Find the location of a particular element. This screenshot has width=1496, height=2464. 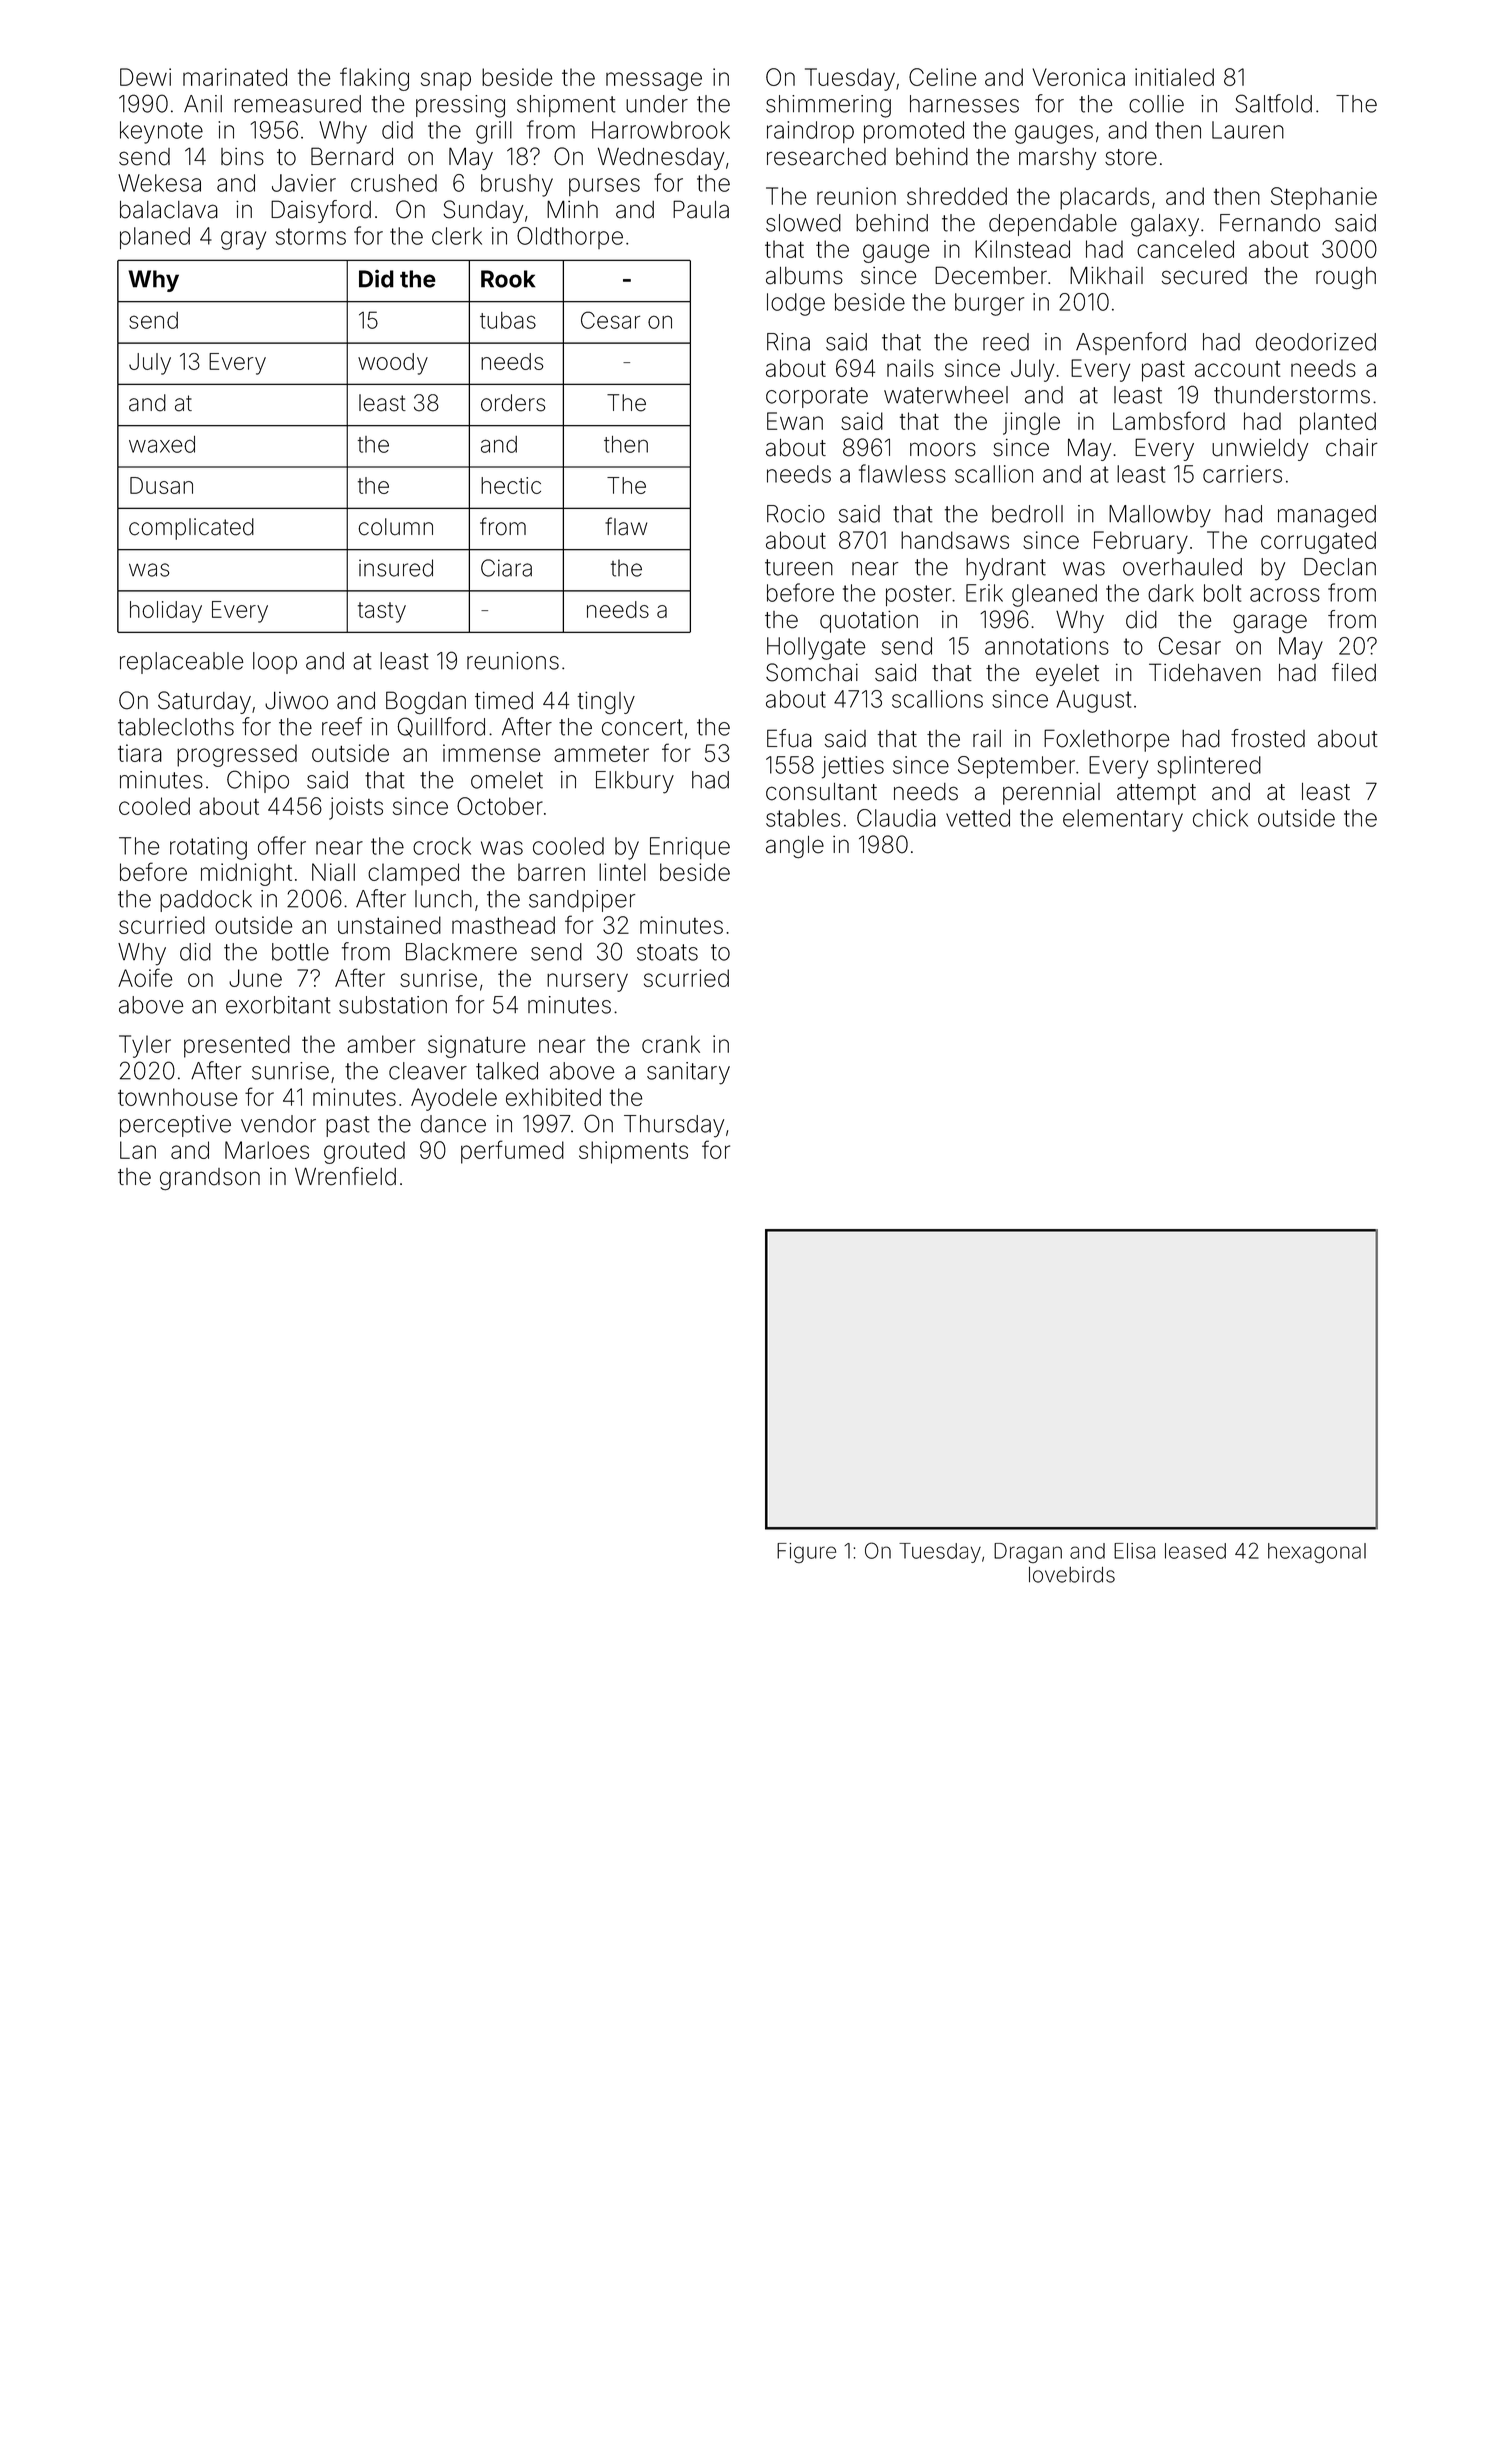

managed is located at coordinates (1327, 516).
